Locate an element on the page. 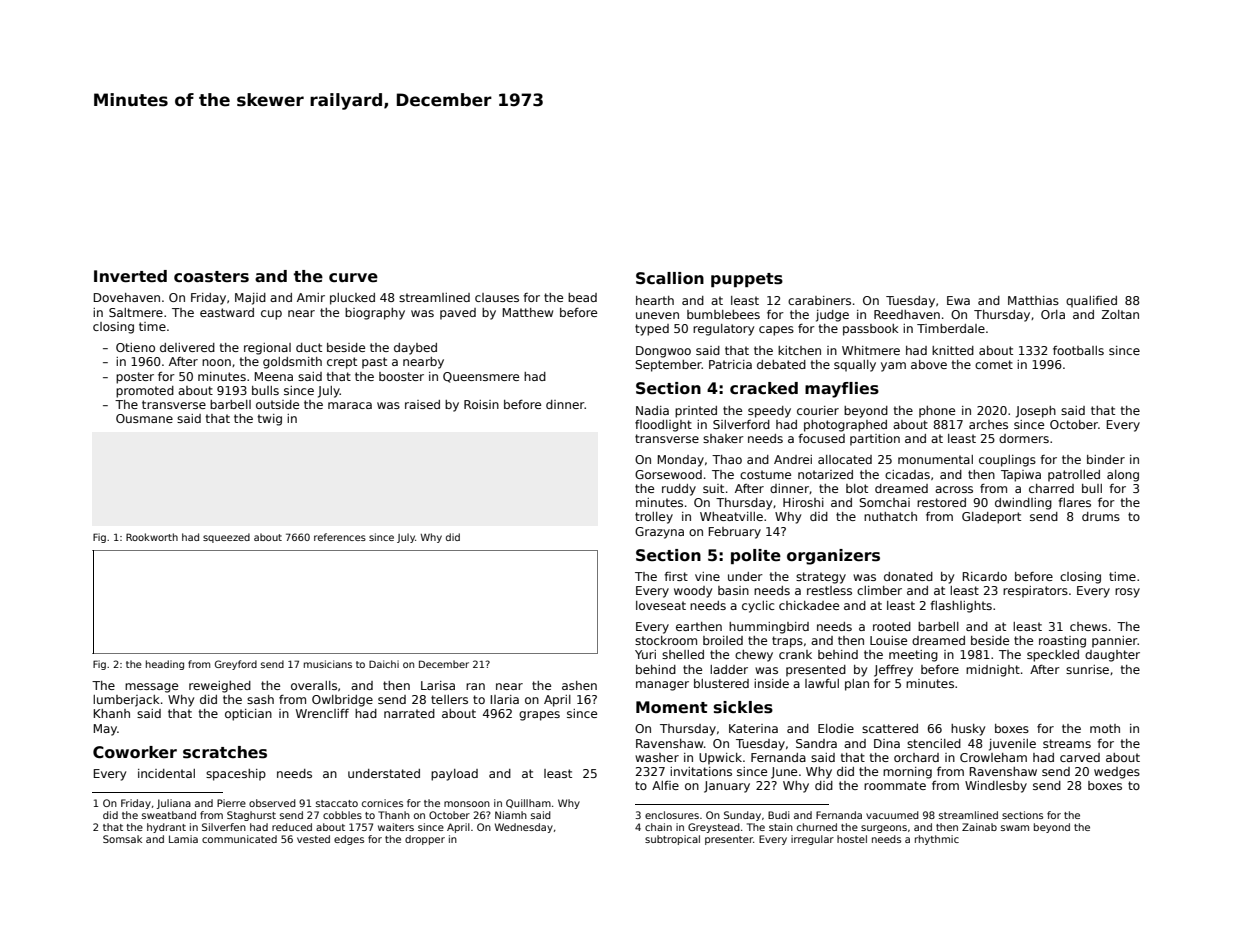 The height and width of the image is (952, 1233). stockroom is located at coordinates (666, 640).
